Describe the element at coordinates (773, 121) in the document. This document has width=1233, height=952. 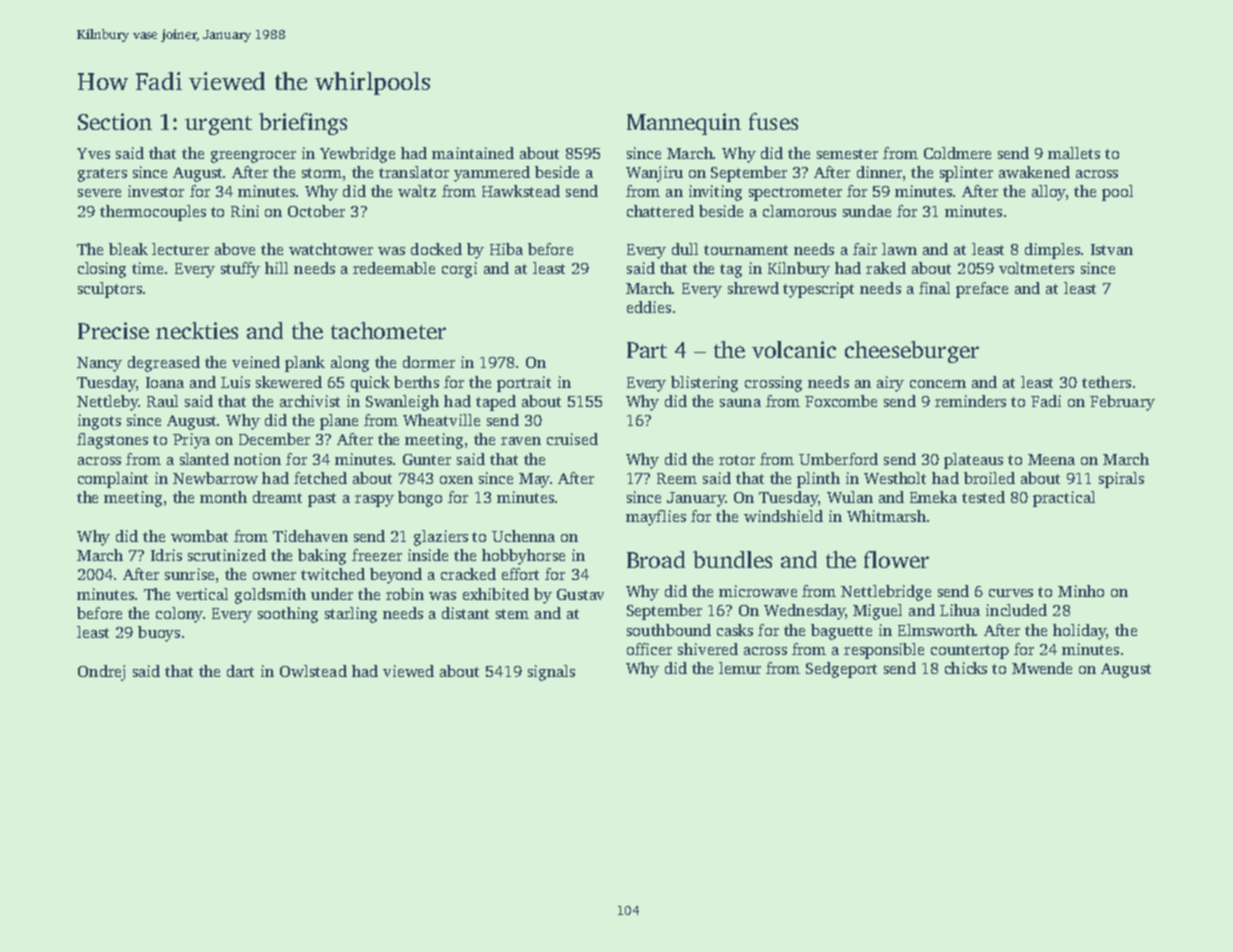
I see `fuses` at that location.
